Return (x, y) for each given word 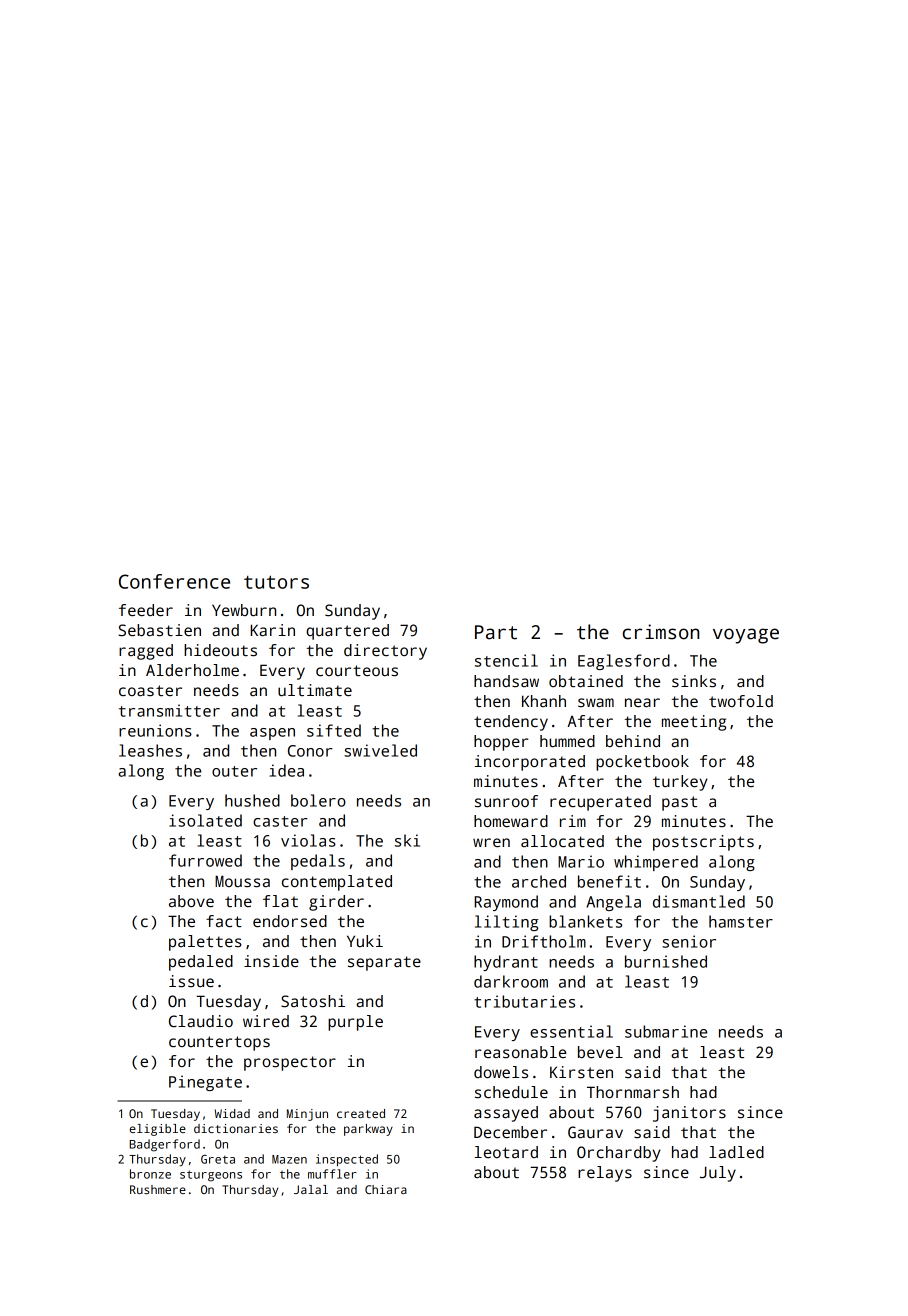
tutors (276, 582)
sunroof (506, 801)
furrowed (205, 860)
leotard (506, 1152)
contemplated (337, 883)
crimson (661, 632)
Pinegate (205, 1083)
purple (355, 1023)
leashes (150, 750)
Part (496, 632)
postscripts (703, 843)
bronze (150, 1174)
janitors (689, 1114)
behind (633, 741)
